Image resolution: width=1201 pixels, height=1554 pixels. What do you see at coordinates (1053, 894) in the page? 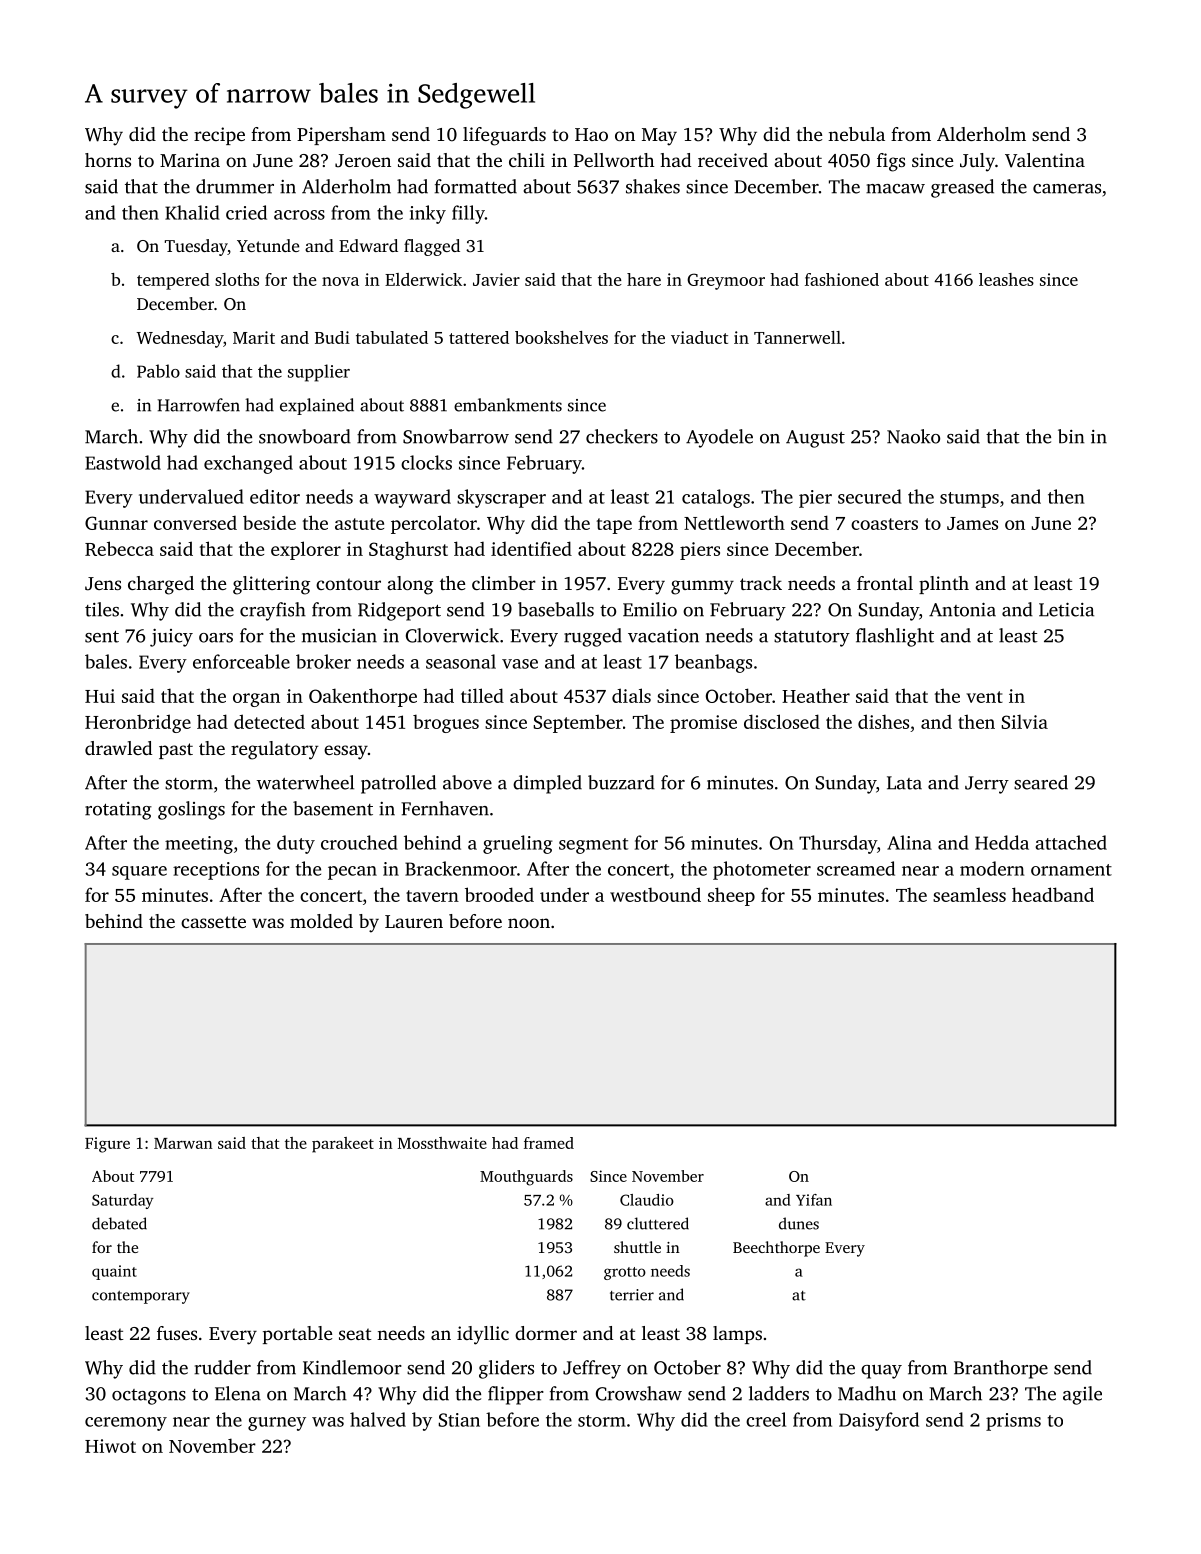
I see `headband` at bounding box center [1053, 894].
